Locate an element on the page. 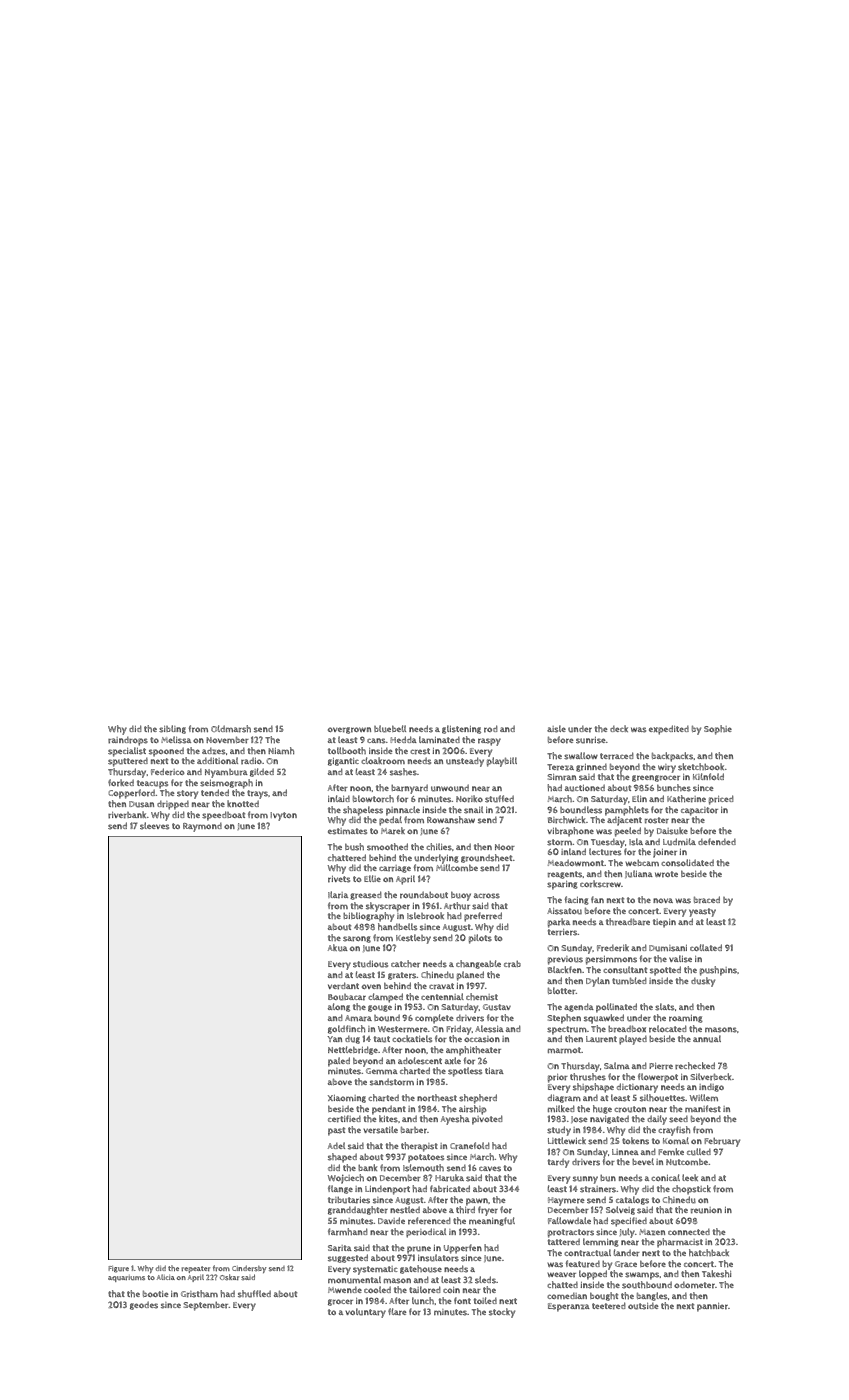 The width and height of the image is (849, 1400). pannier is located at coordinates (712, 1307).
